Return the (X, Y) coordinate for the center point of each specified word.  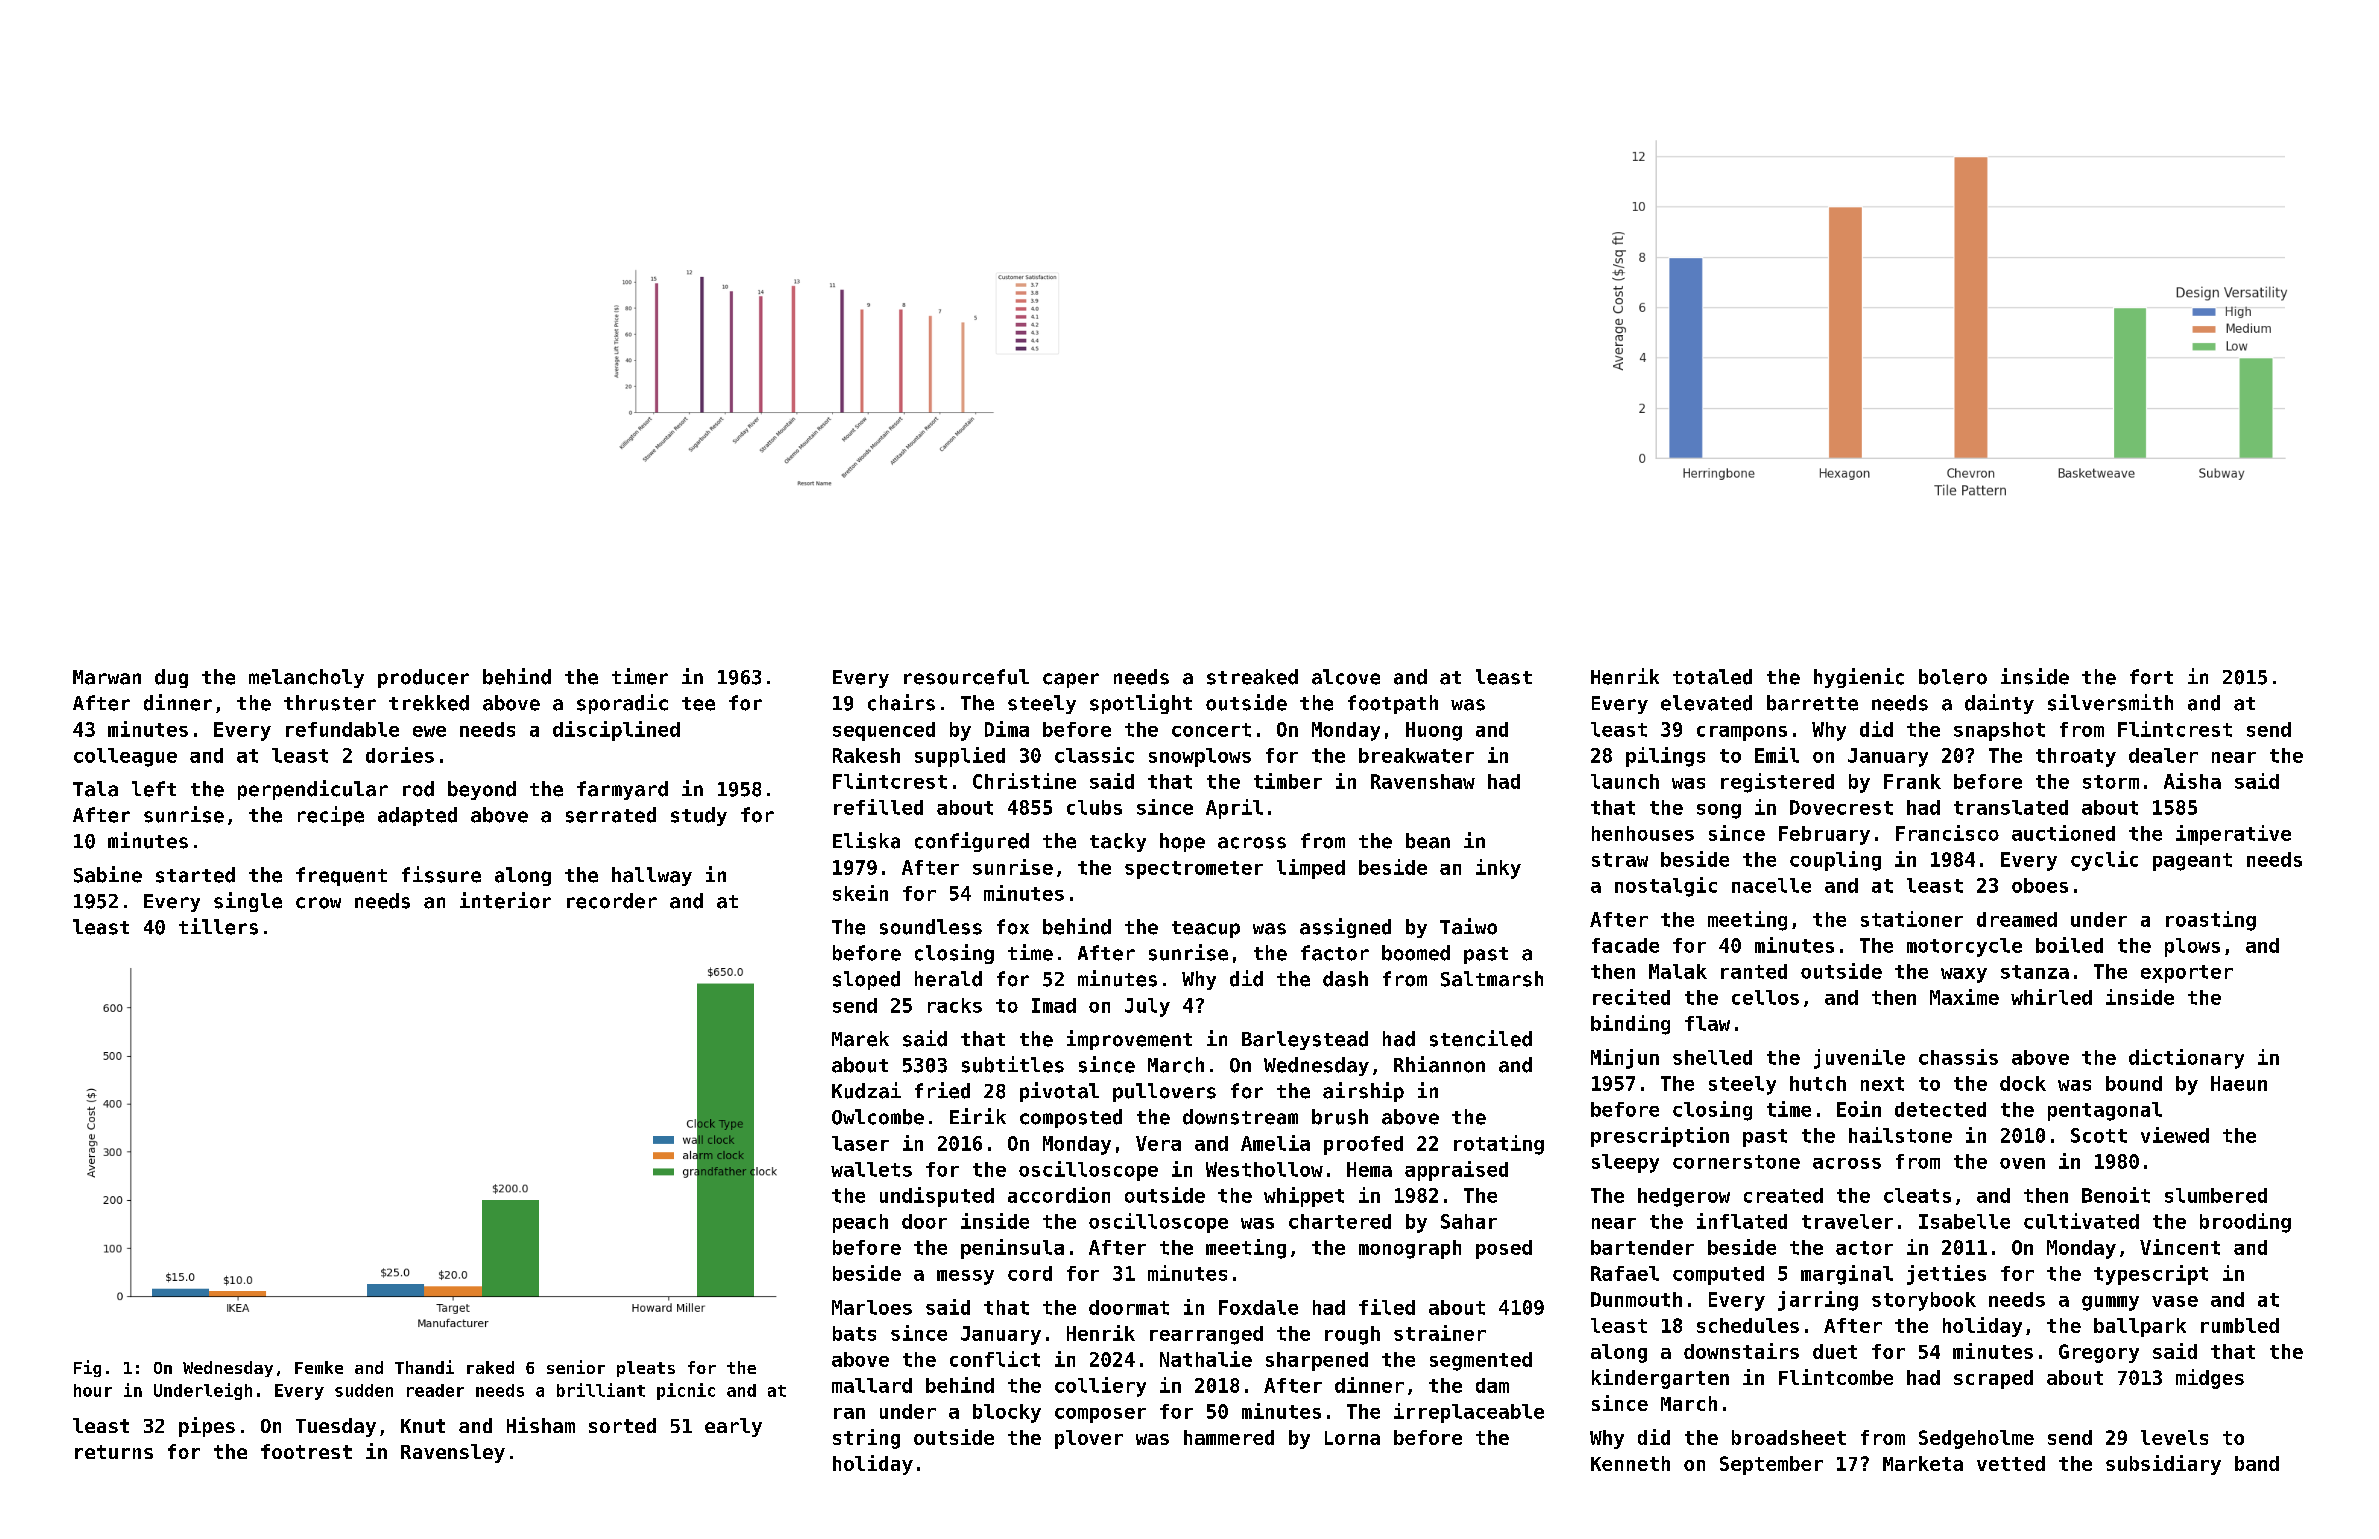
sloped (866, 980)
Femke (319, 1367)
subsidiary (2163, 1465)
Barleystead (1305, 1040)
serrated (611, 815)
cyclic (2104, 861)
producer (423, 678)
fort (2151, 677)
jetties (1946, 1275)
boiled (2069, 945)
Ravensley (453, 1453)
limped (1311, 869)
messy (965, 1277)
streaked (1252, 677)
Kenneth (1630, 1463)
